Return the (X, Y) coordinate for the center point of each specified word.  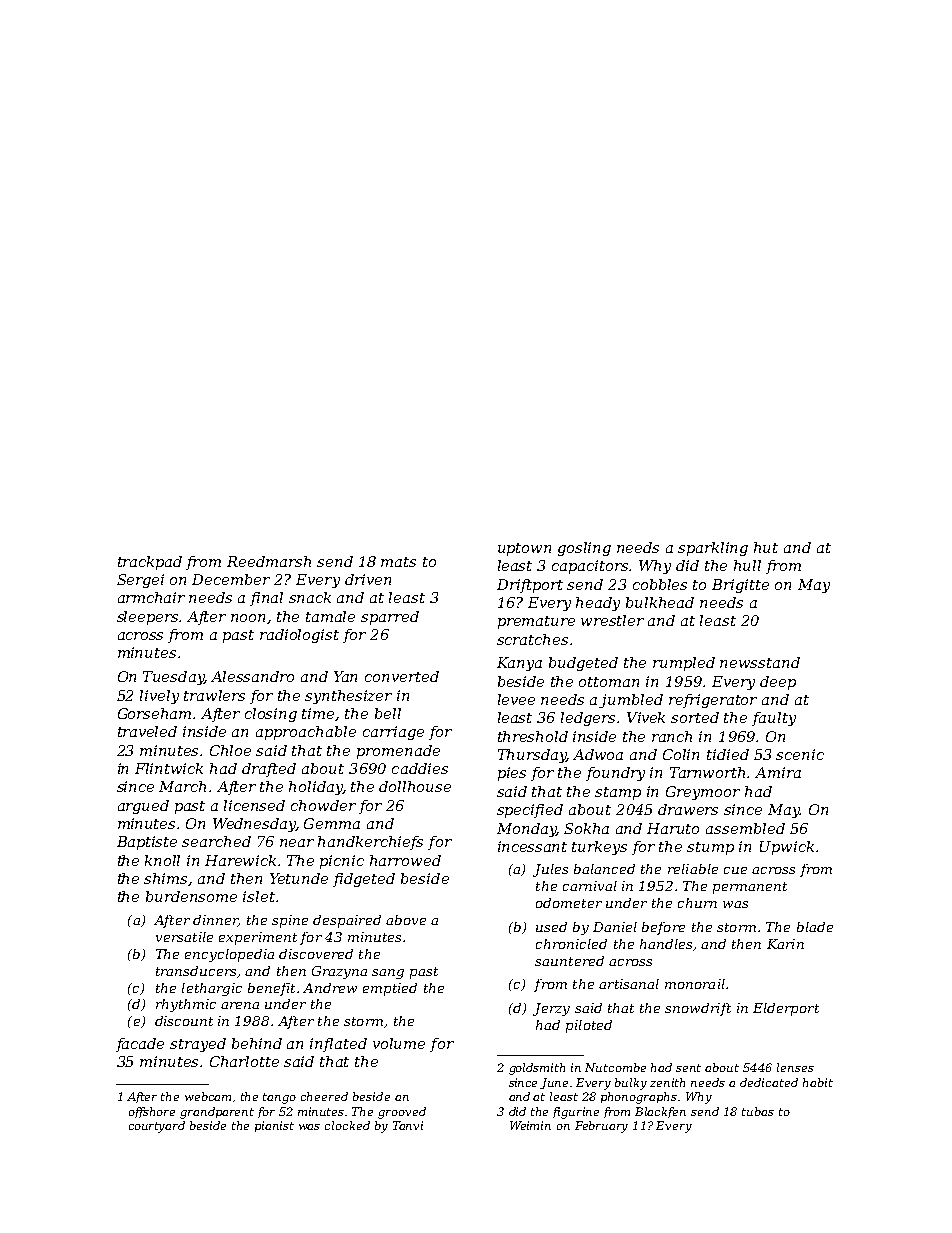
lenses (795, 1067)
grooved (402, 1113)
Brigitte (740, 586)
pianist (274, 1126)
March (182, 786)
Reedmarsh (269, 561)
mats (398, 562)
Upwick (787, 848)
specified (530, 811)
